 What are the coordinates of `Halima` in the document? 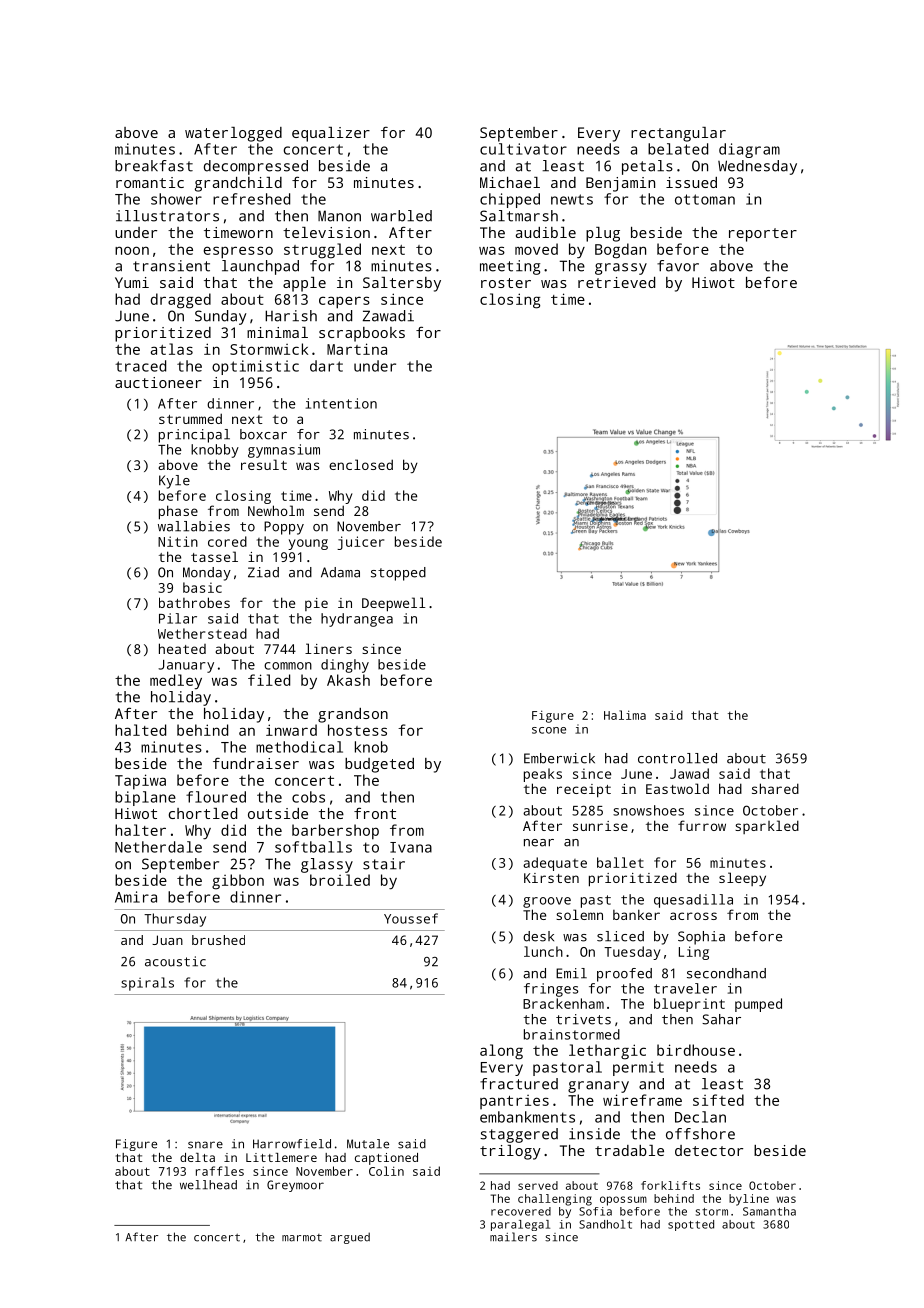 It's located at (625, 715).
